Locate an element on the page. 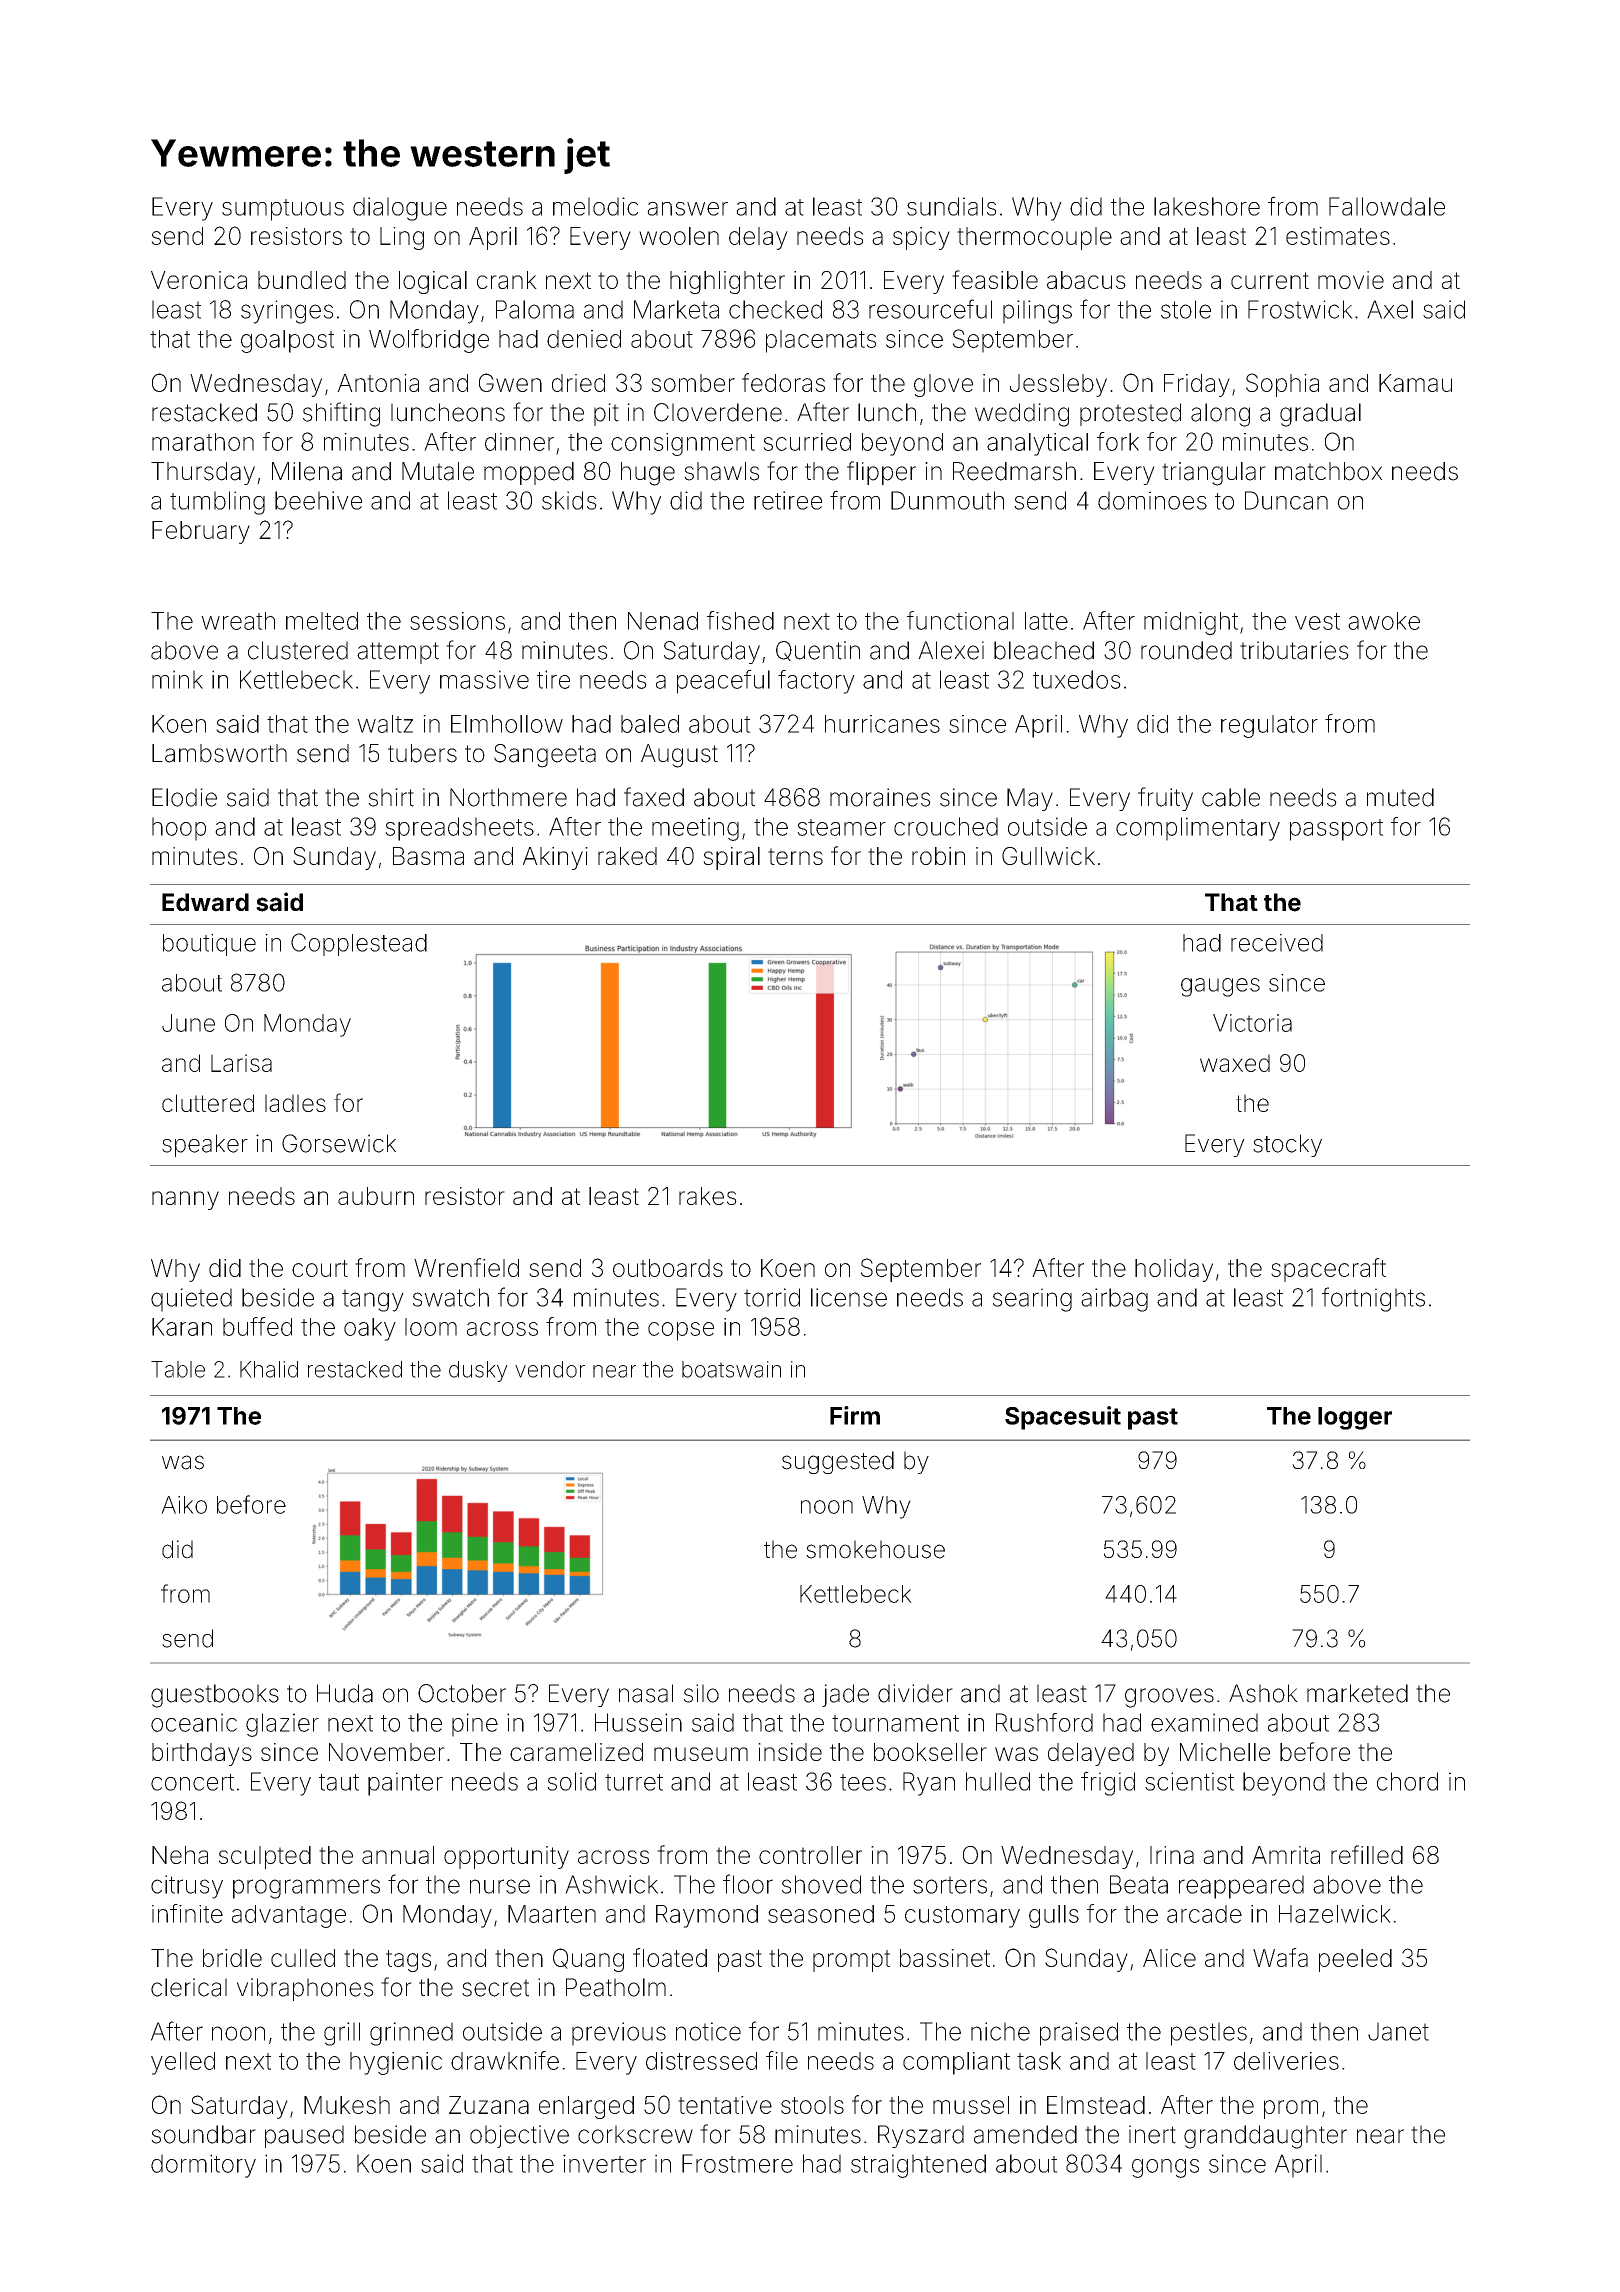  latte is located at coordinates (1046, 621).
